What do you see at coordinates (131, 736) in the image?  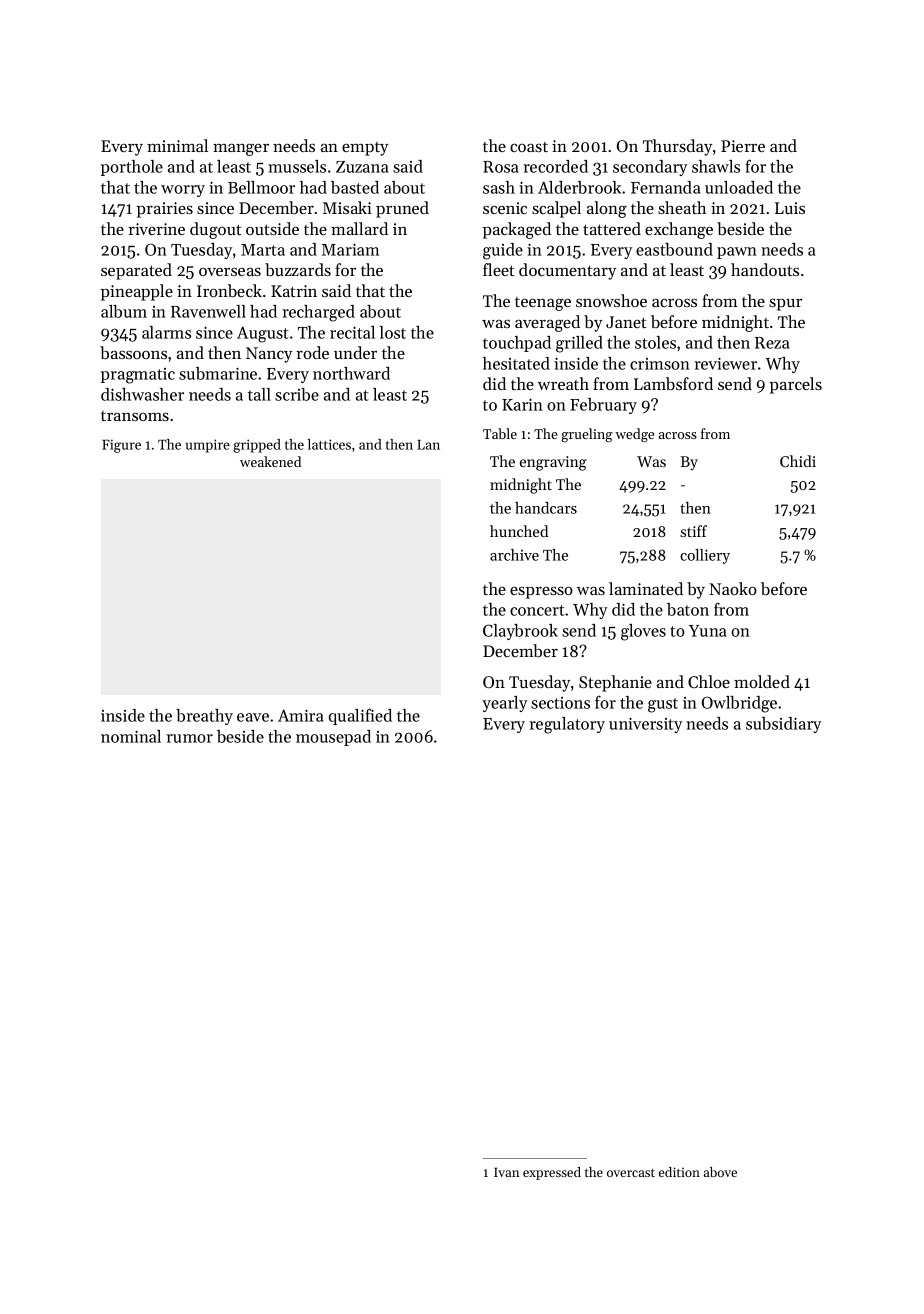 I see `nominal` at bounding box center [131, 736].
